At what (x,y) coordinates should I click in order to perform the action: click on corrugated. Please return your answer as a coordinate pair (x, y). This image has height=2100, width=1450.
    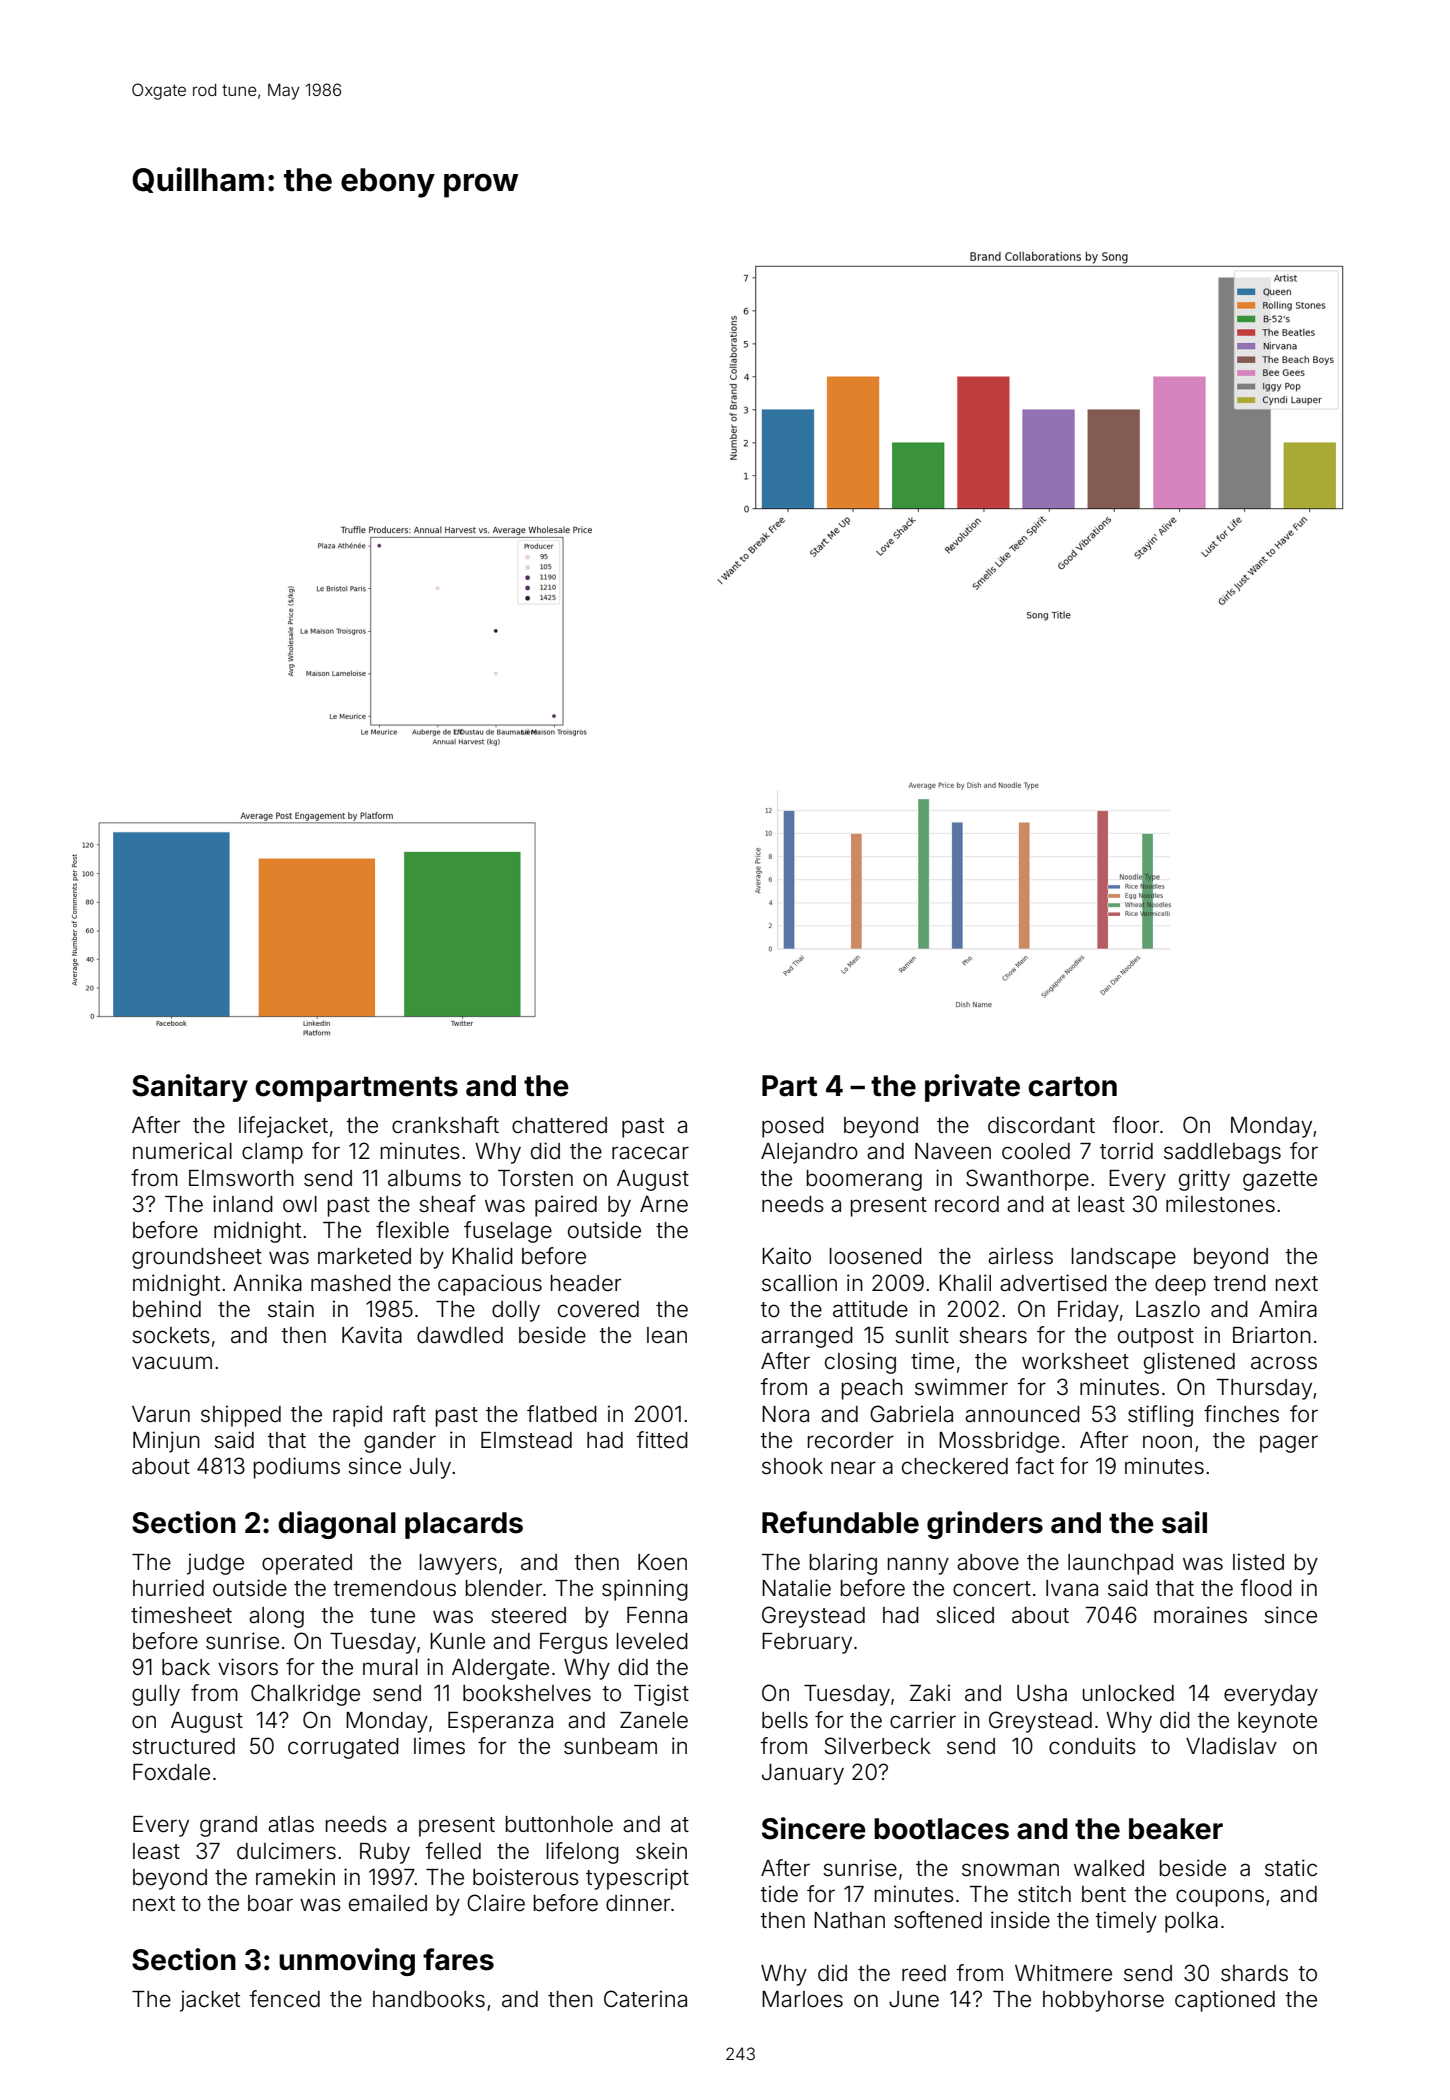
    Looking at the image, I should click on (343, 1748).
